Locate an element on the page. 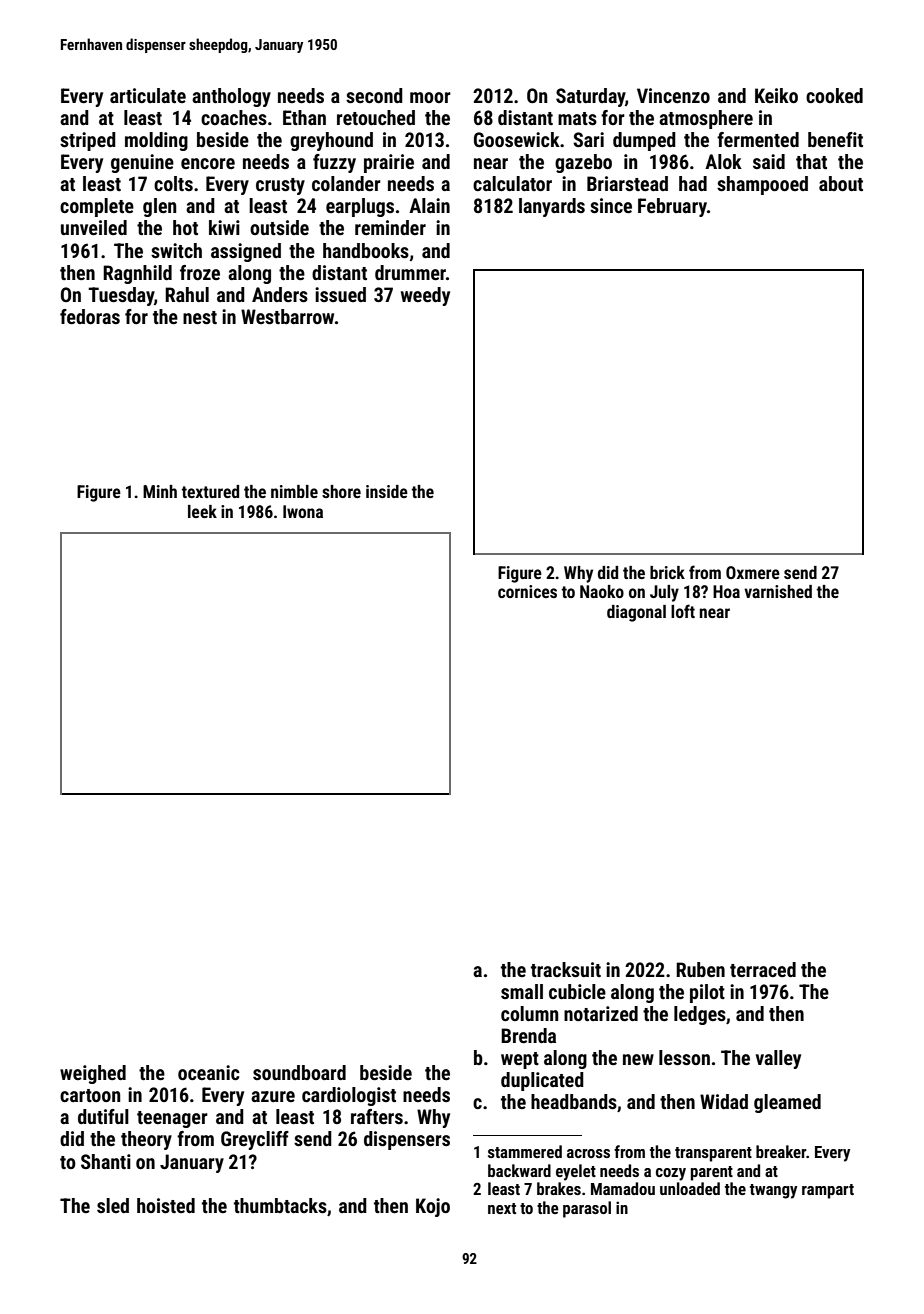  Minh is located at coordinates (160, 491).
